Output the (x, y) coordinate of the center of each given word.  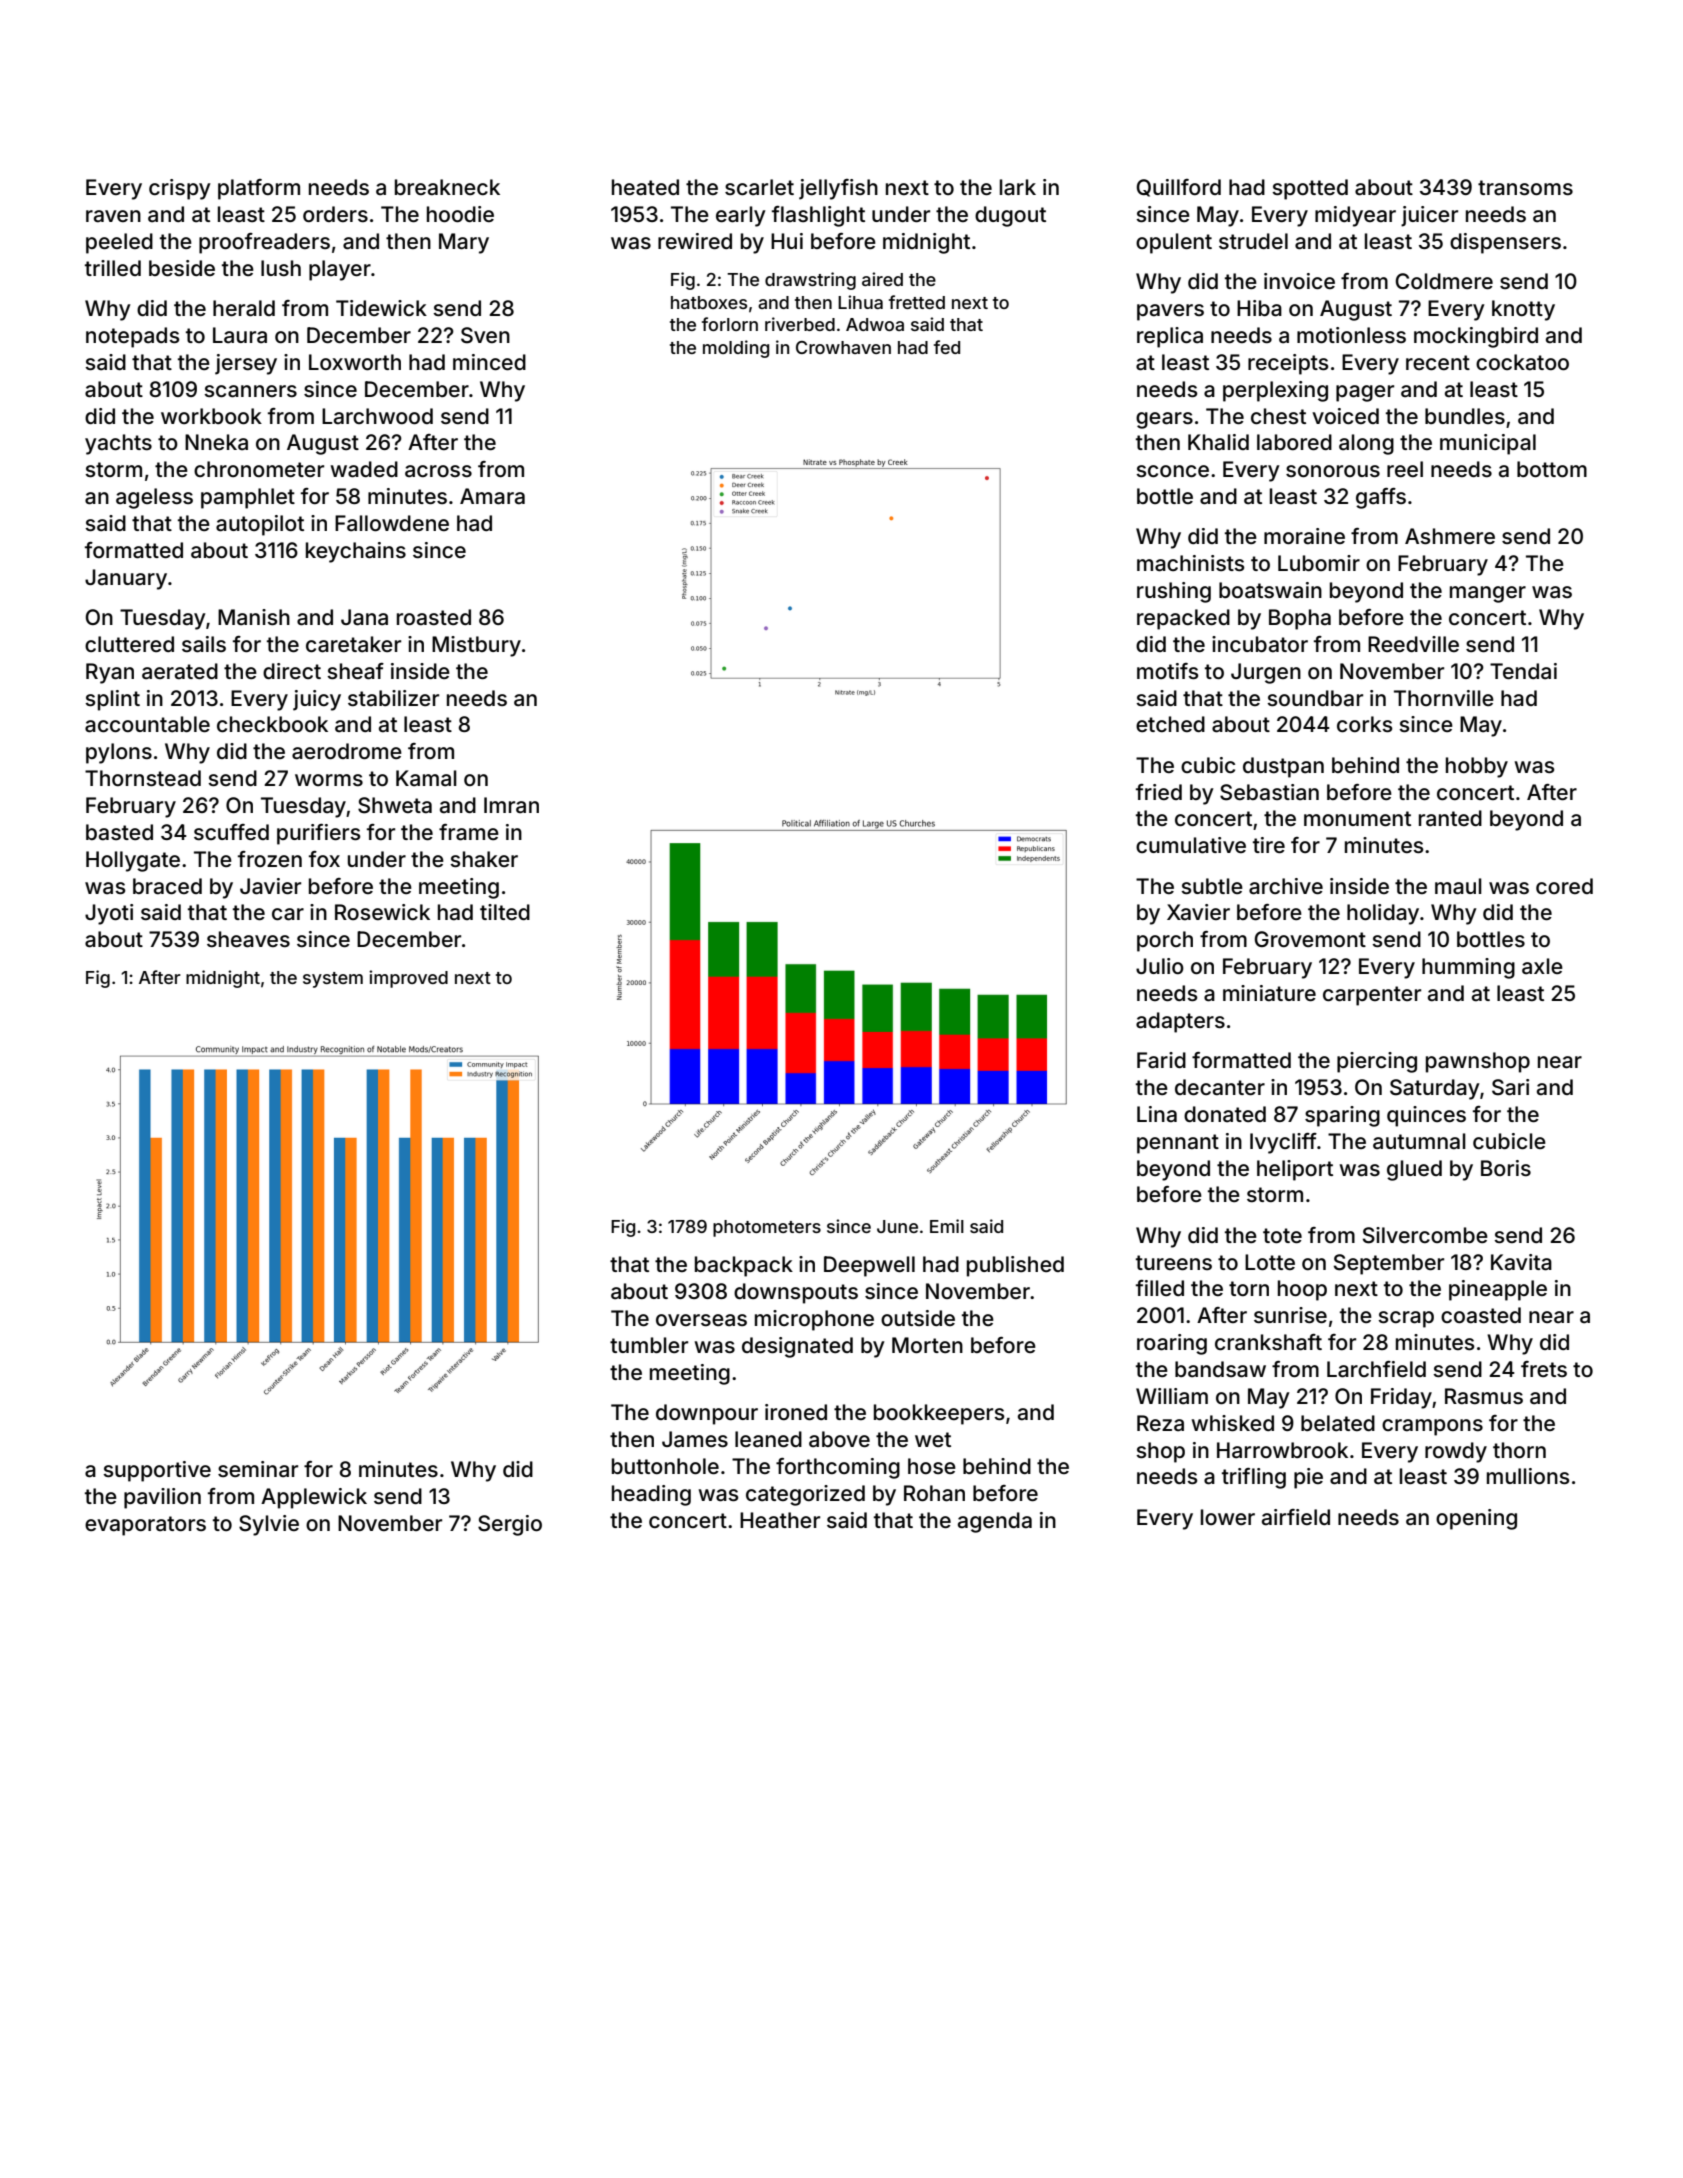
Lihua (860, 302)
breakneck (447, 187)
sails (204, 644)
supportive (157, 1471)
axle (1542, 966)
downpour (707, 1414)
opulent (1174, 243)
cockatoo (1522, 362)
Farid (1161, 1060)
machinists (1191, 563)
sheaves (248, 939)
